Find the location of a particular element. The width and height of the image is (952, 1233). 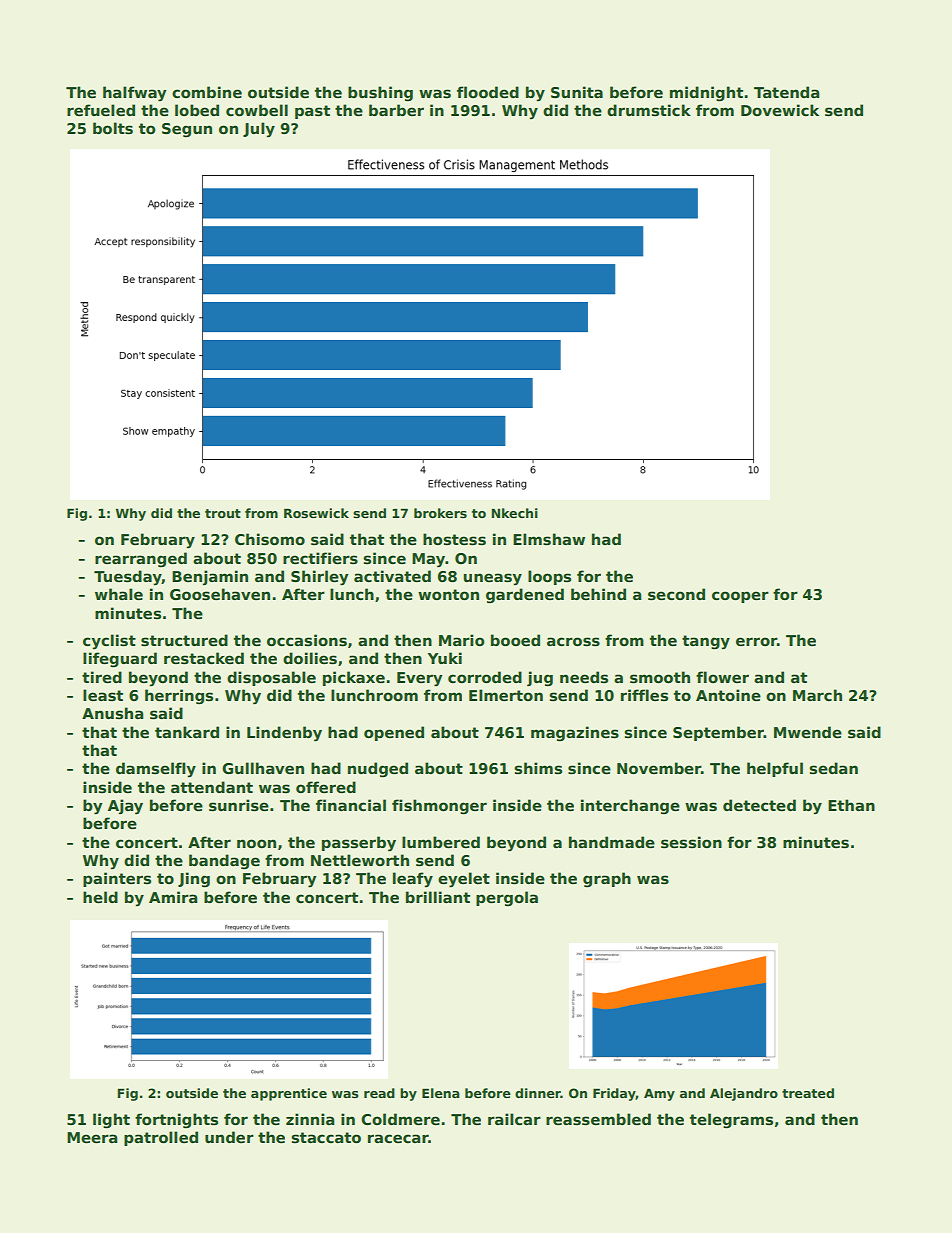

shims is located at coordinates (538, 768).
